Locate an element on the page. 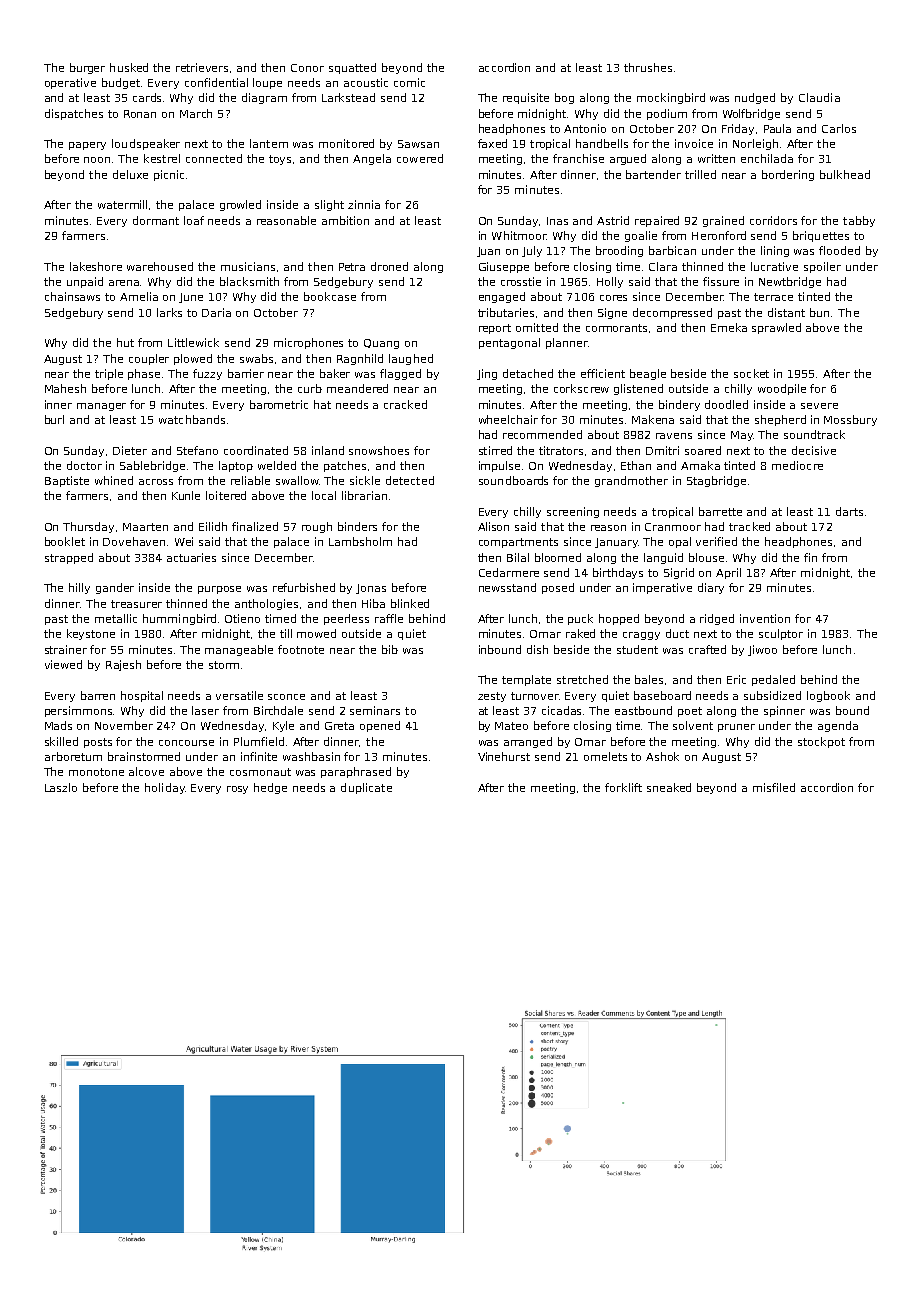 The image size is (924, 1308). Laszlo is located at coordinates (61, 787).
